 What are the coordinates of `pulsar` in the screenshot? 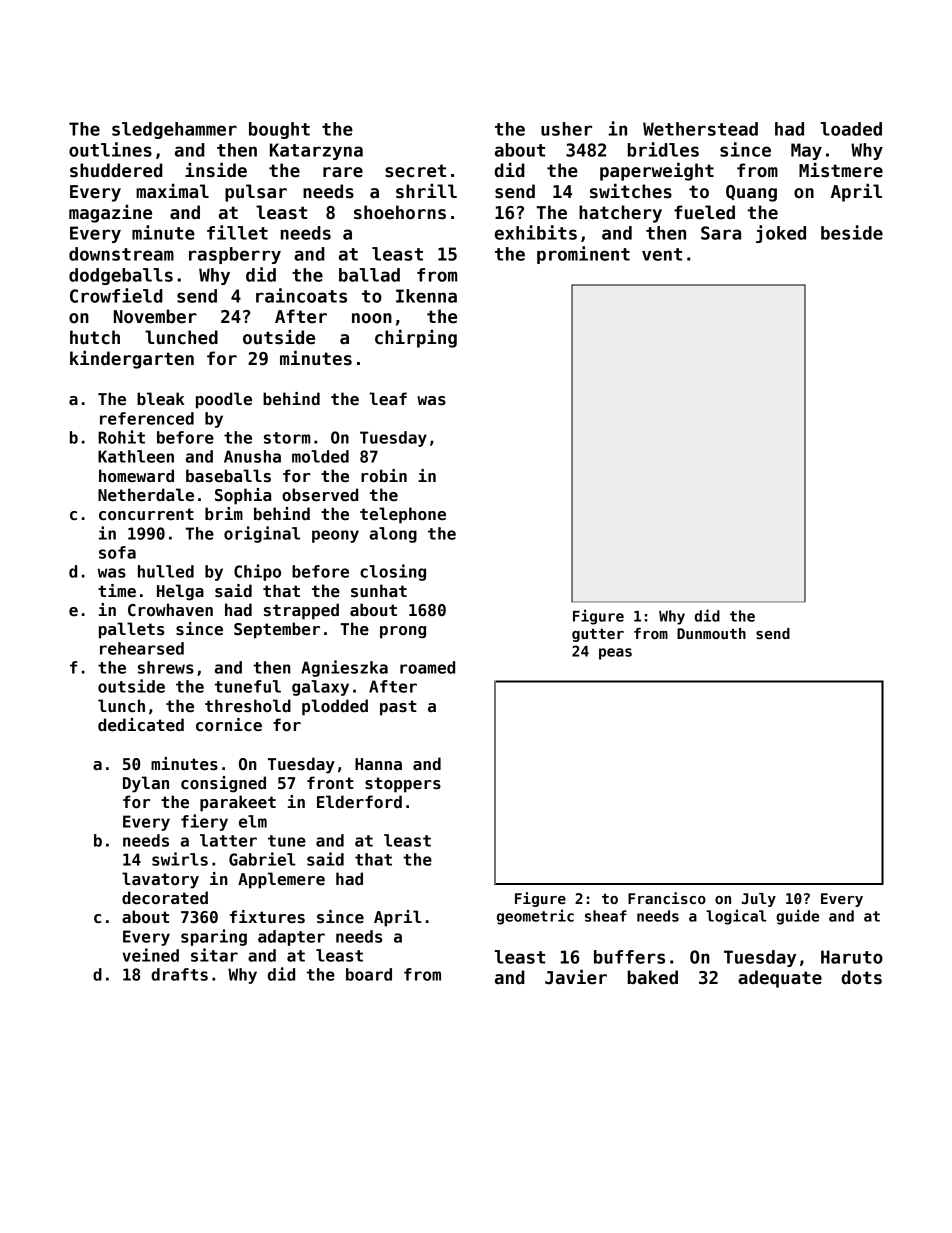 It's located at (256, 193).
